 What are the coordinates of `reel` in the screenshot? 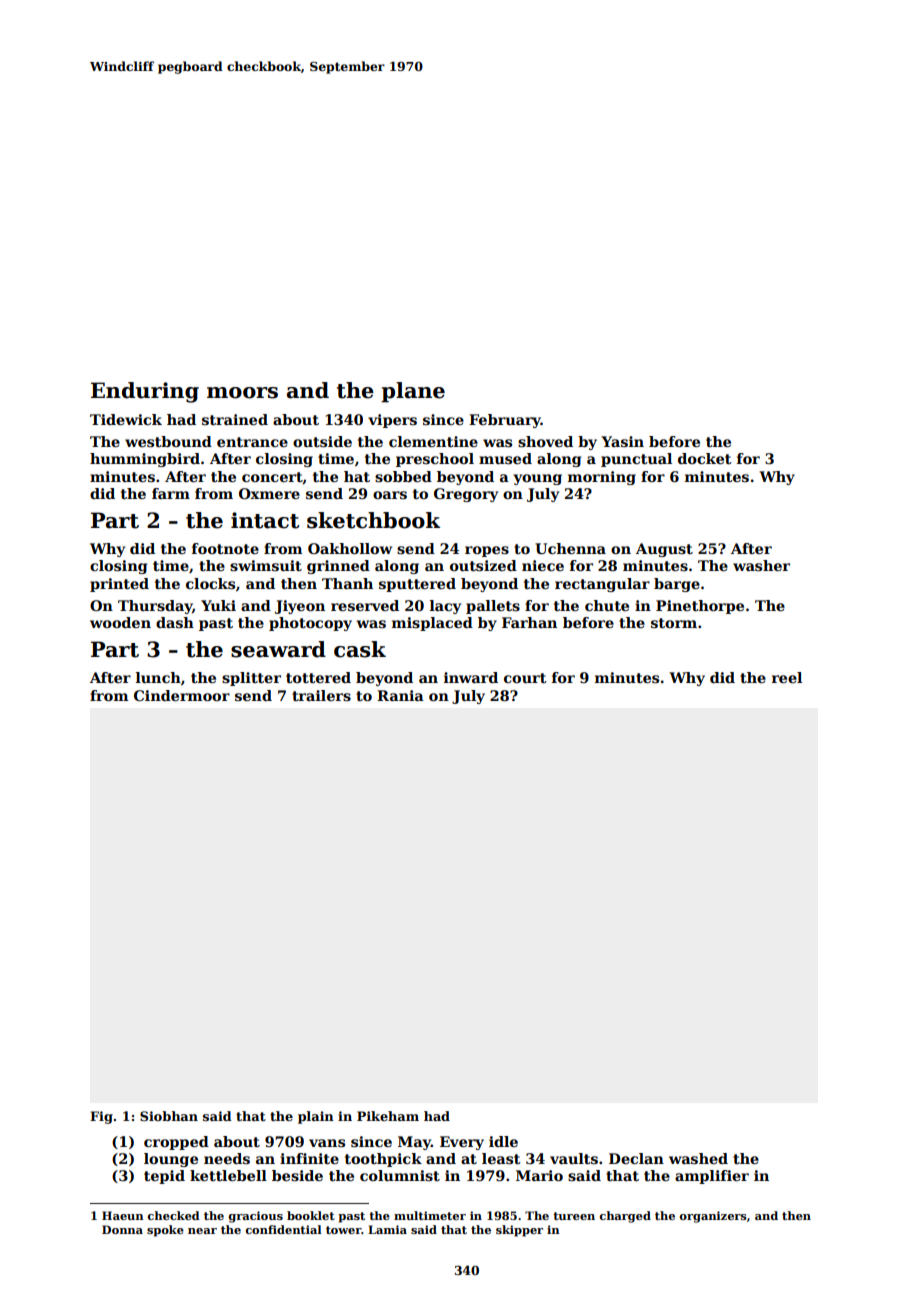 It's located at (787, 677).
